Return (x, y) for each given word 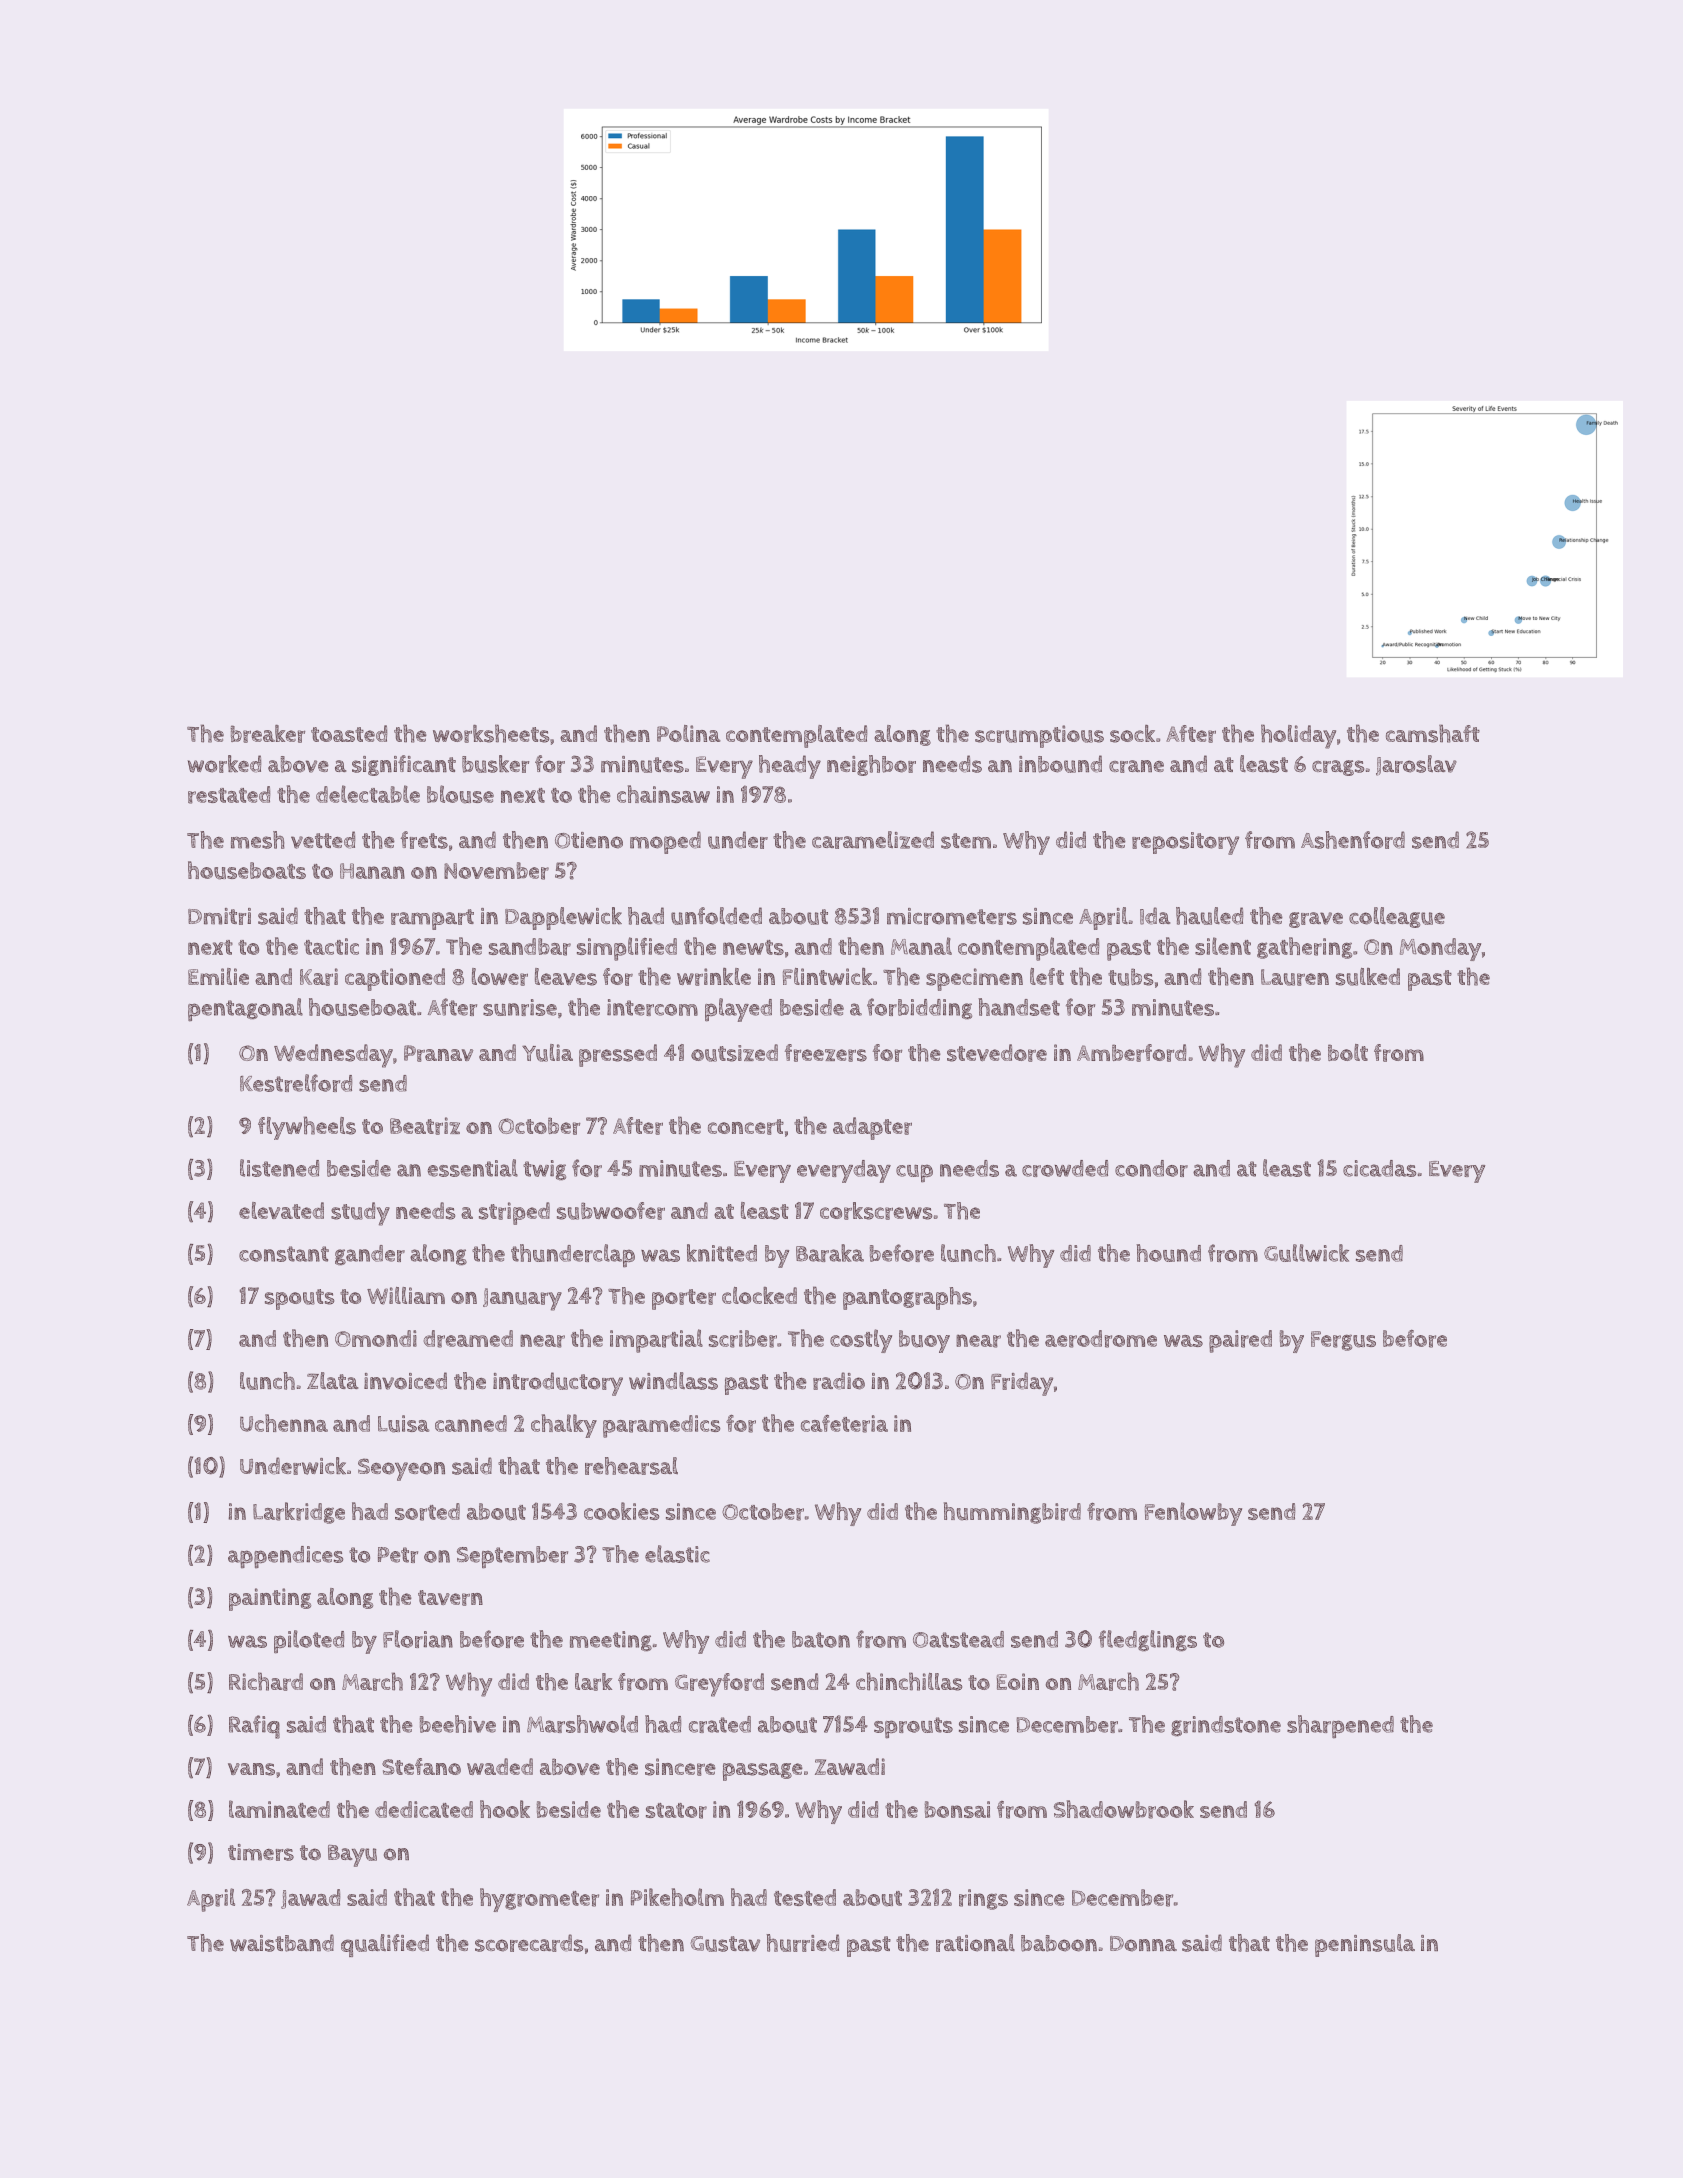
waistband (282, 1943)
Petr (398, 1555)
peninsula (1365, 1945)
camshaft (1433, 733)
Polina (689, 733)
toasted (349, 733)
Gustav (725, 1944)
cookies (622, 1511)
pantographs (907, 1298)
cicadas (1380, 1168)
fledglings (1148, 1641)
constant (284, 1254)
